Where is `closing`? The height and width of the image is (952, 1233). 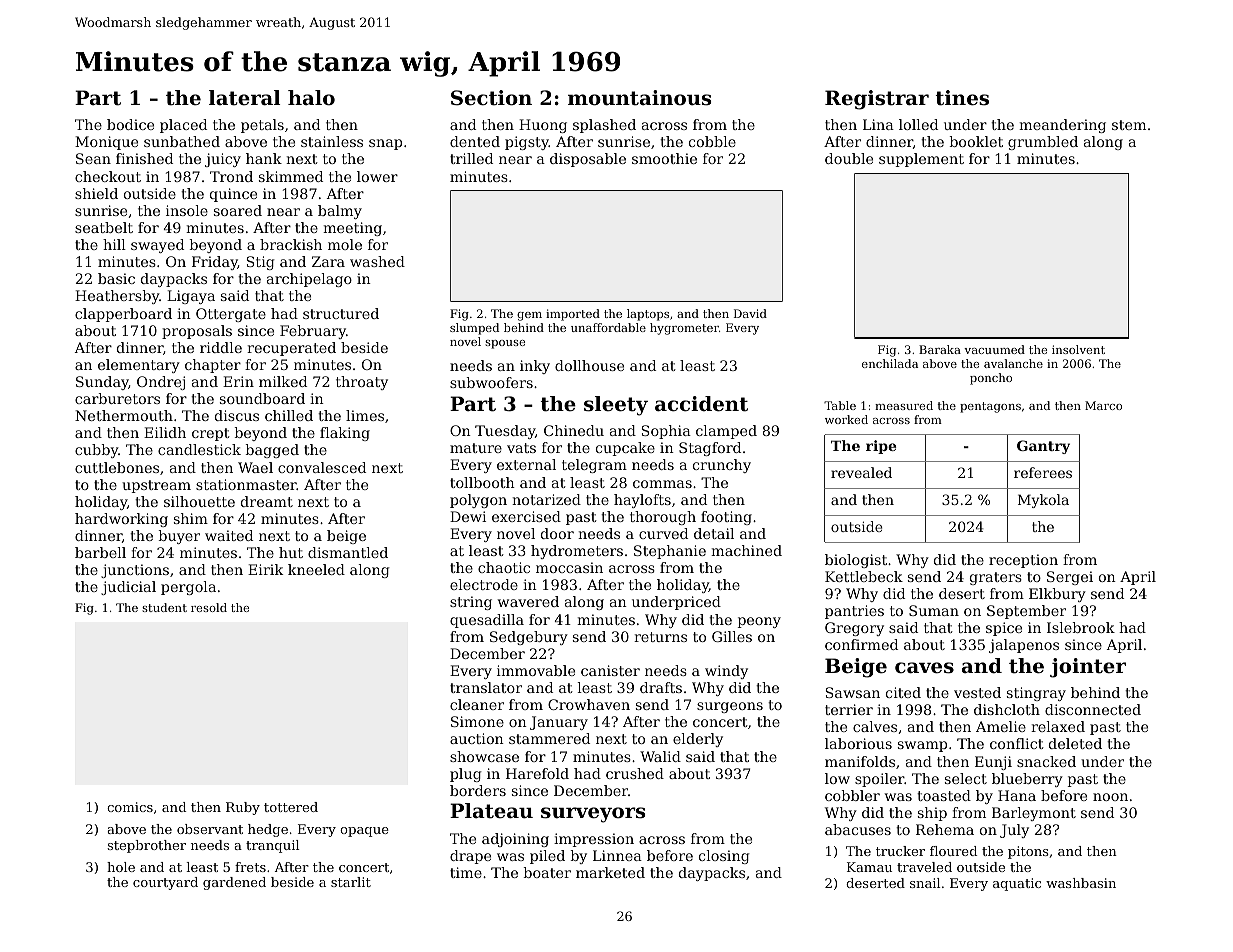 closing is located at coordinates (724, 857).
